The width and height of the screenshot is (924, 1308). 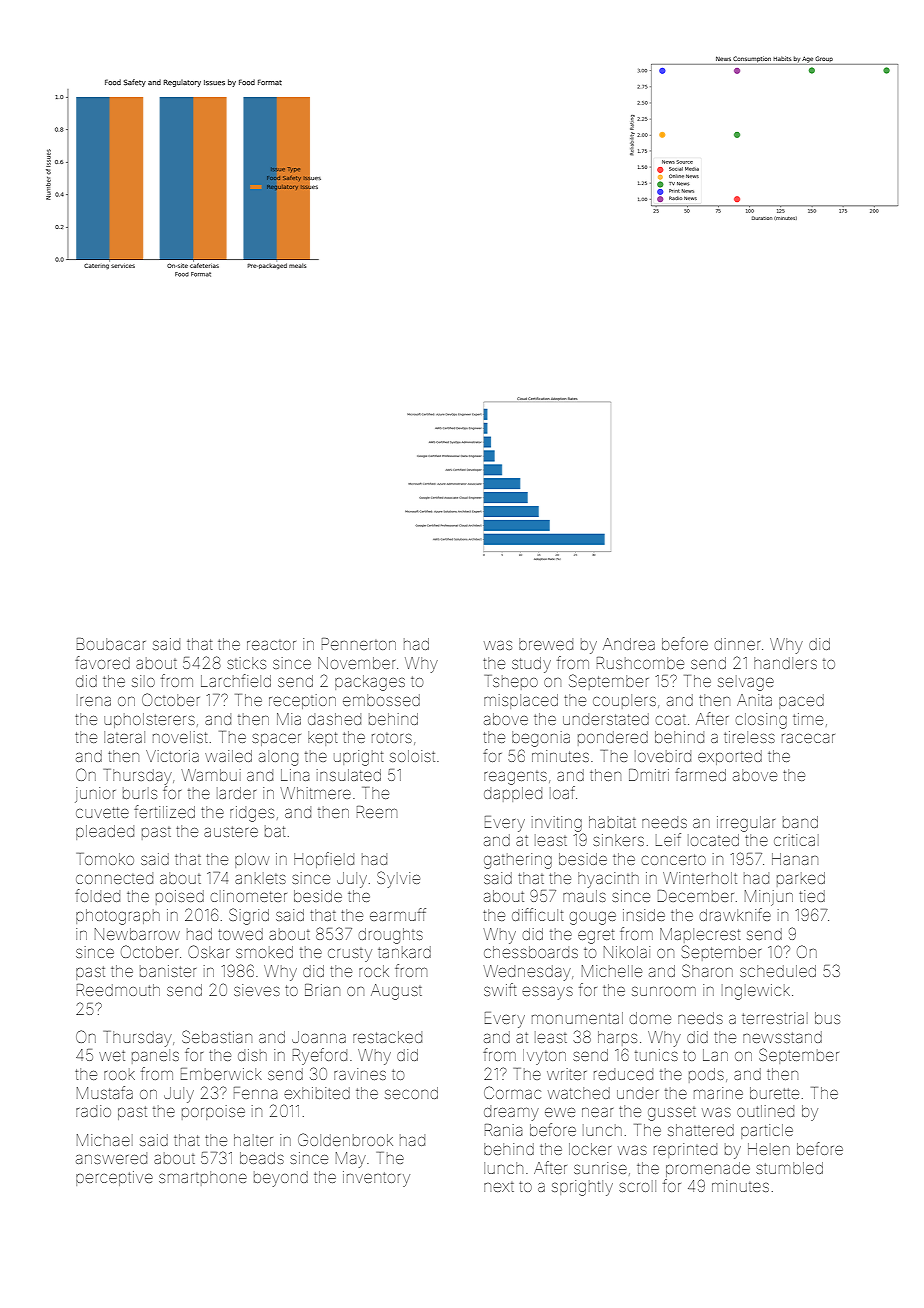 What do you see at coordinates (114, 1178) in the screenshot?
I see `perceptive` at bounding box center [114, 1178].
